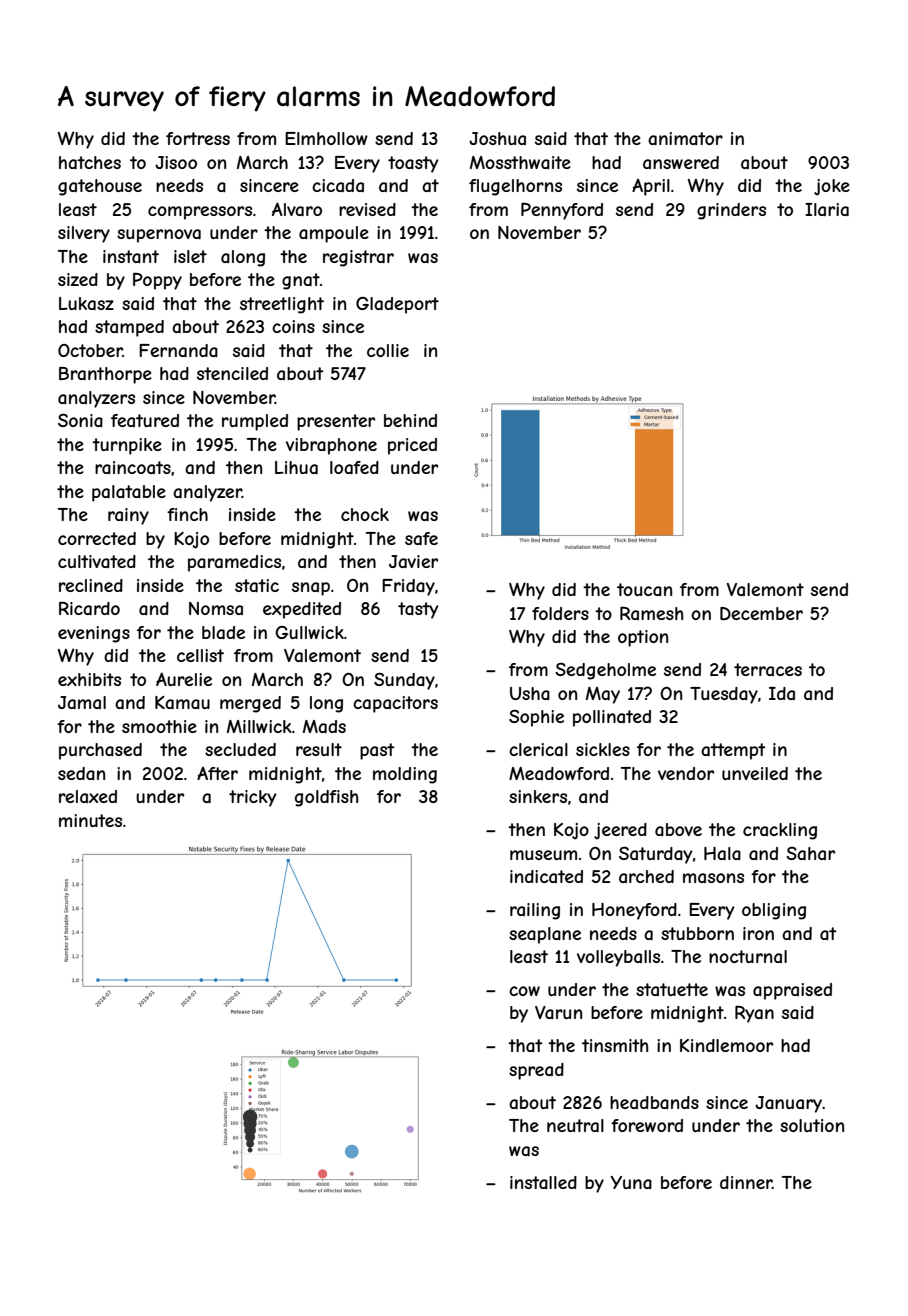 Image resolution: width=908 pixels, height=1316 pixels. I want to click on tricky, so click(253, 798).
